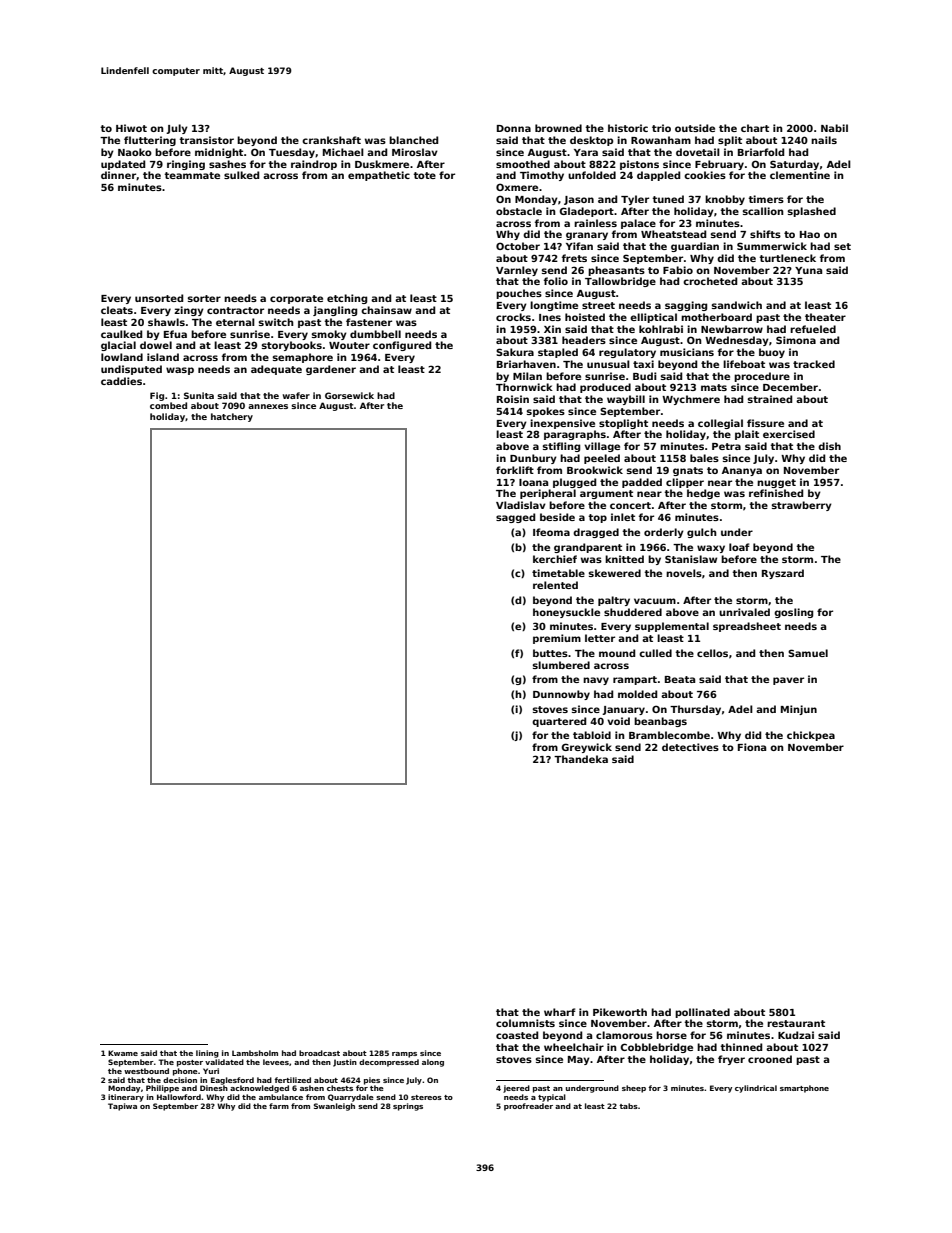 Image resolution: width=952 pixels, height=1233 pixels. Describe the element at coordinates (550, 653) in the page. I see `buttes` at that location.
